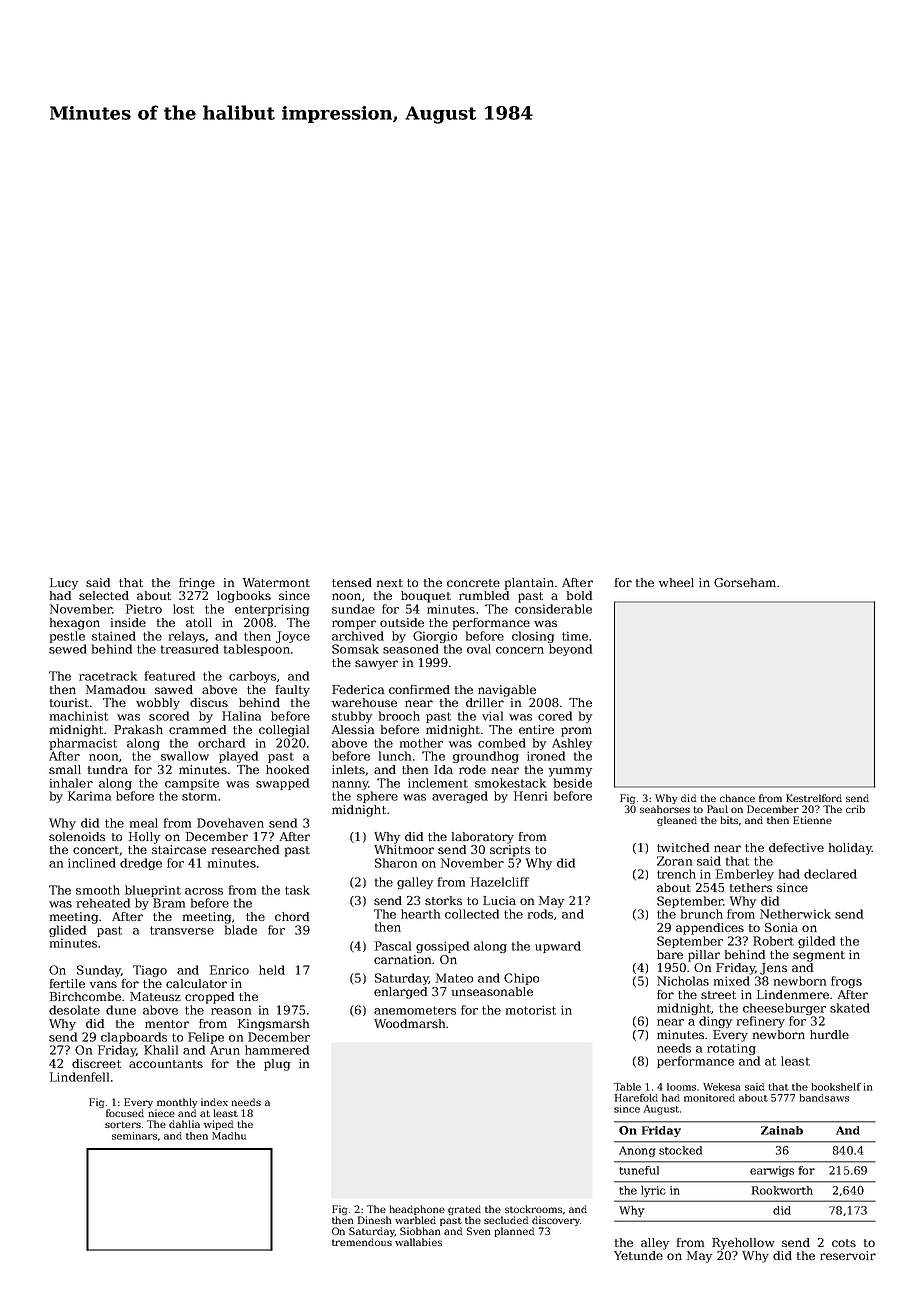 The image size is (924, 1308). What do you see at coordinates (850, 849) in the document?
I see `holiday` at bounding box center [850, 849].
